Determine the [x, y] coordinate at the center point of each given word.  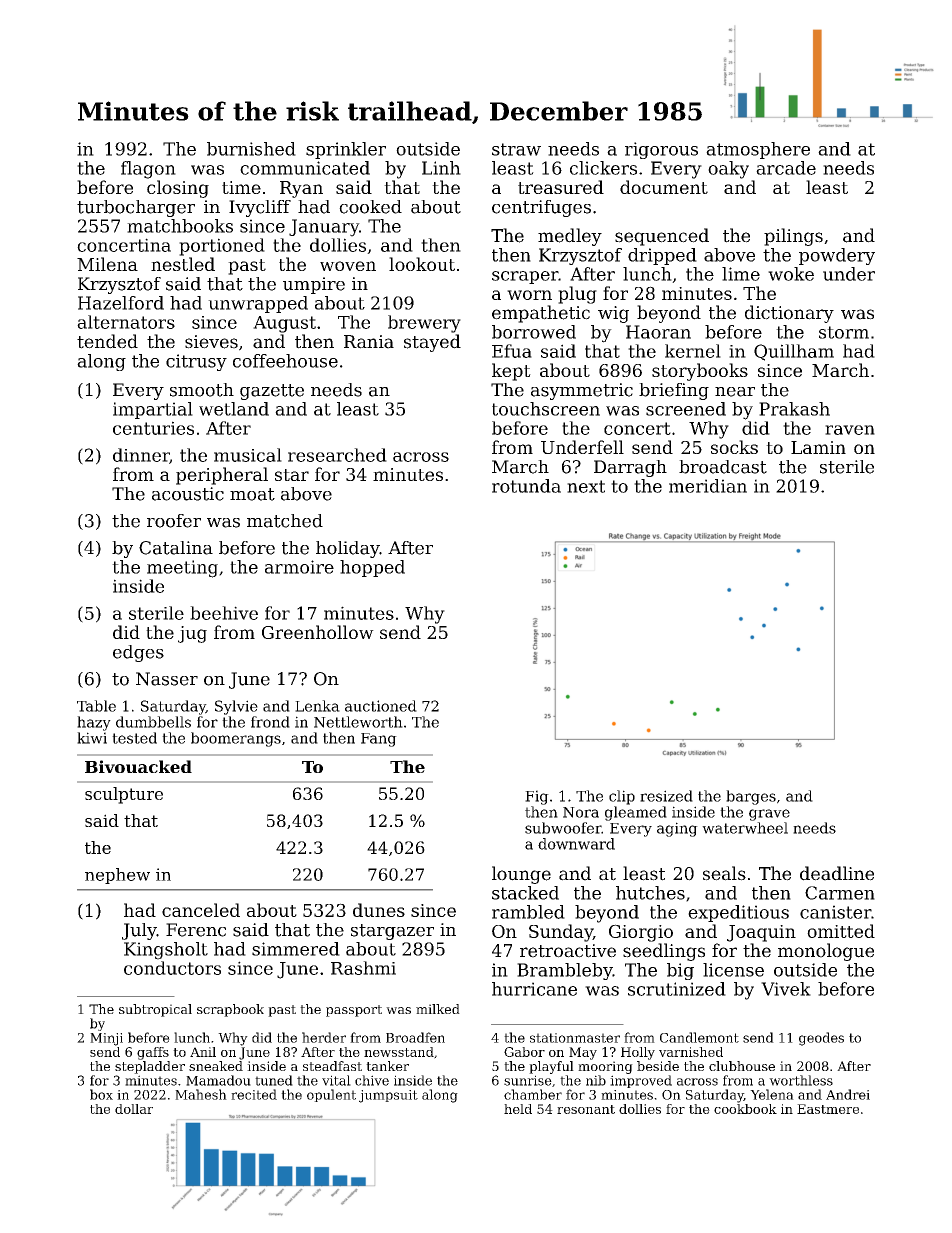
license [733, 970]
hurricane [534, 989]
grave [769, 815]
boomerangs [236, 739]
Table [96, 706]
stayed [432, 343]
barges [751, 797]
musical [248, 455]
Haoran [658, 332]
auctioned [381, 706]
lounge [521, 875]
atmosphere [758, 150]
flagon [148, 170]
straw [516, 149]
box [101, 1094]
